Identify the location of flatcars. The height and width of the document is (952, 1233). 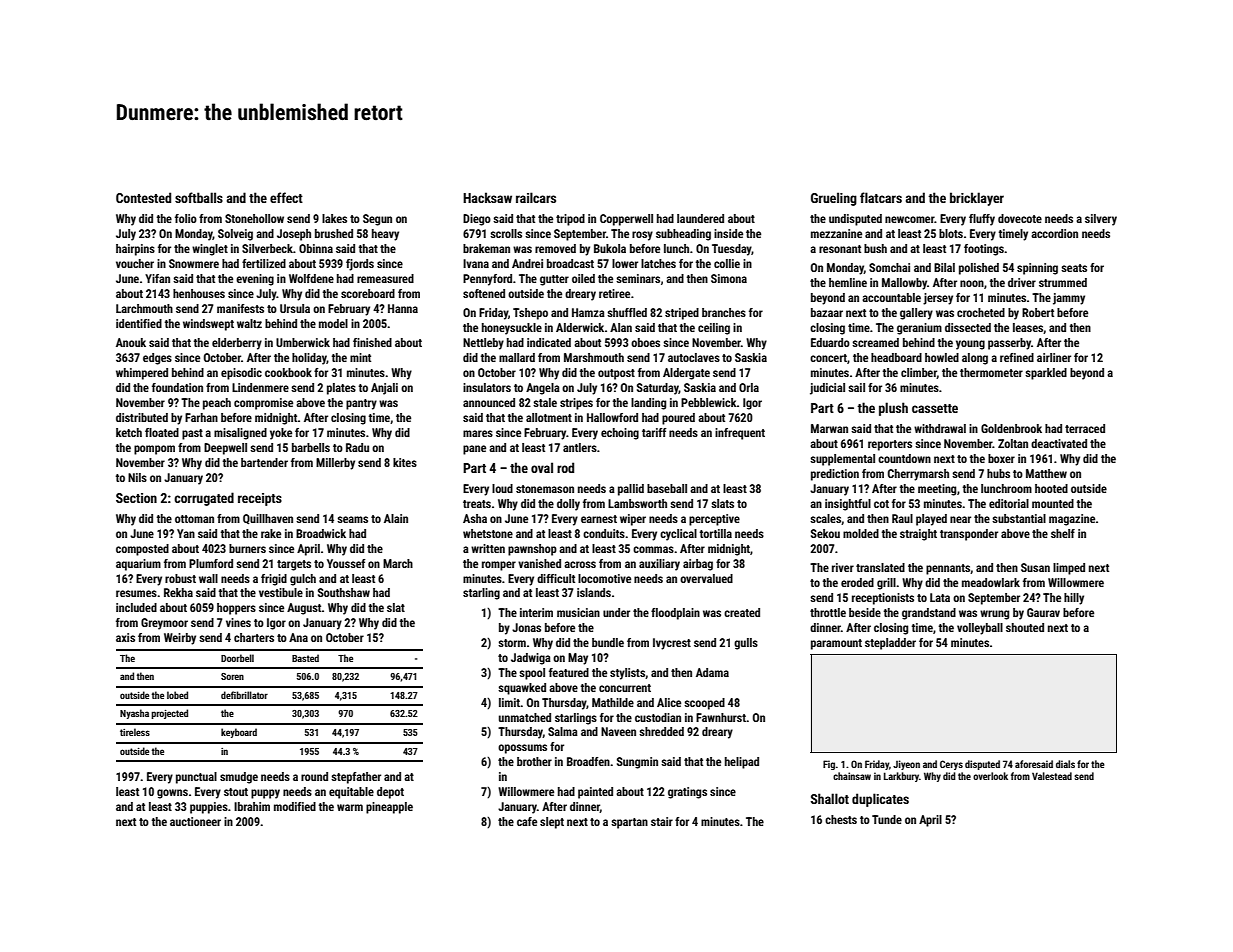
(881, 197).
